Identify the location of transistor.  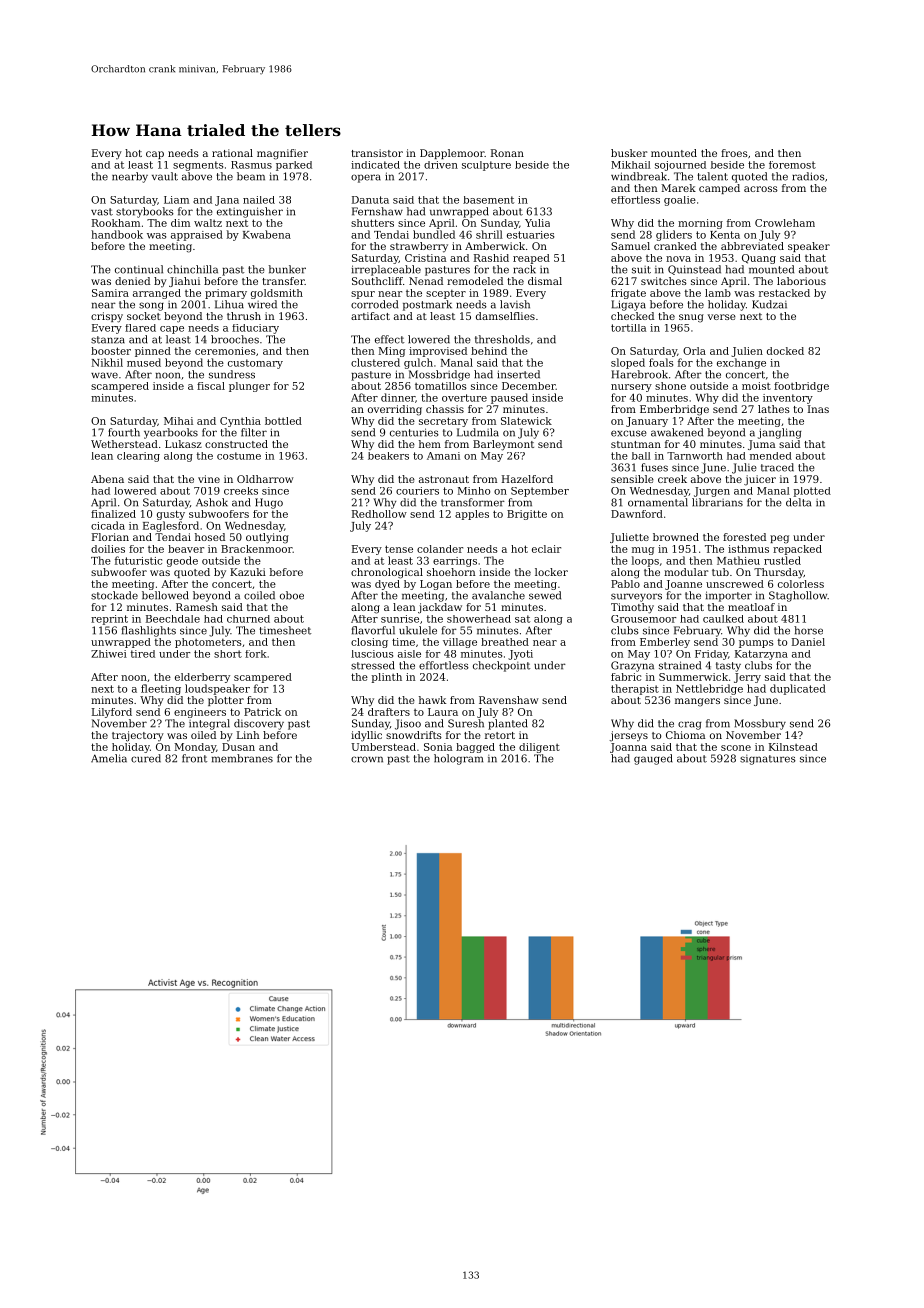
(377, 153).
